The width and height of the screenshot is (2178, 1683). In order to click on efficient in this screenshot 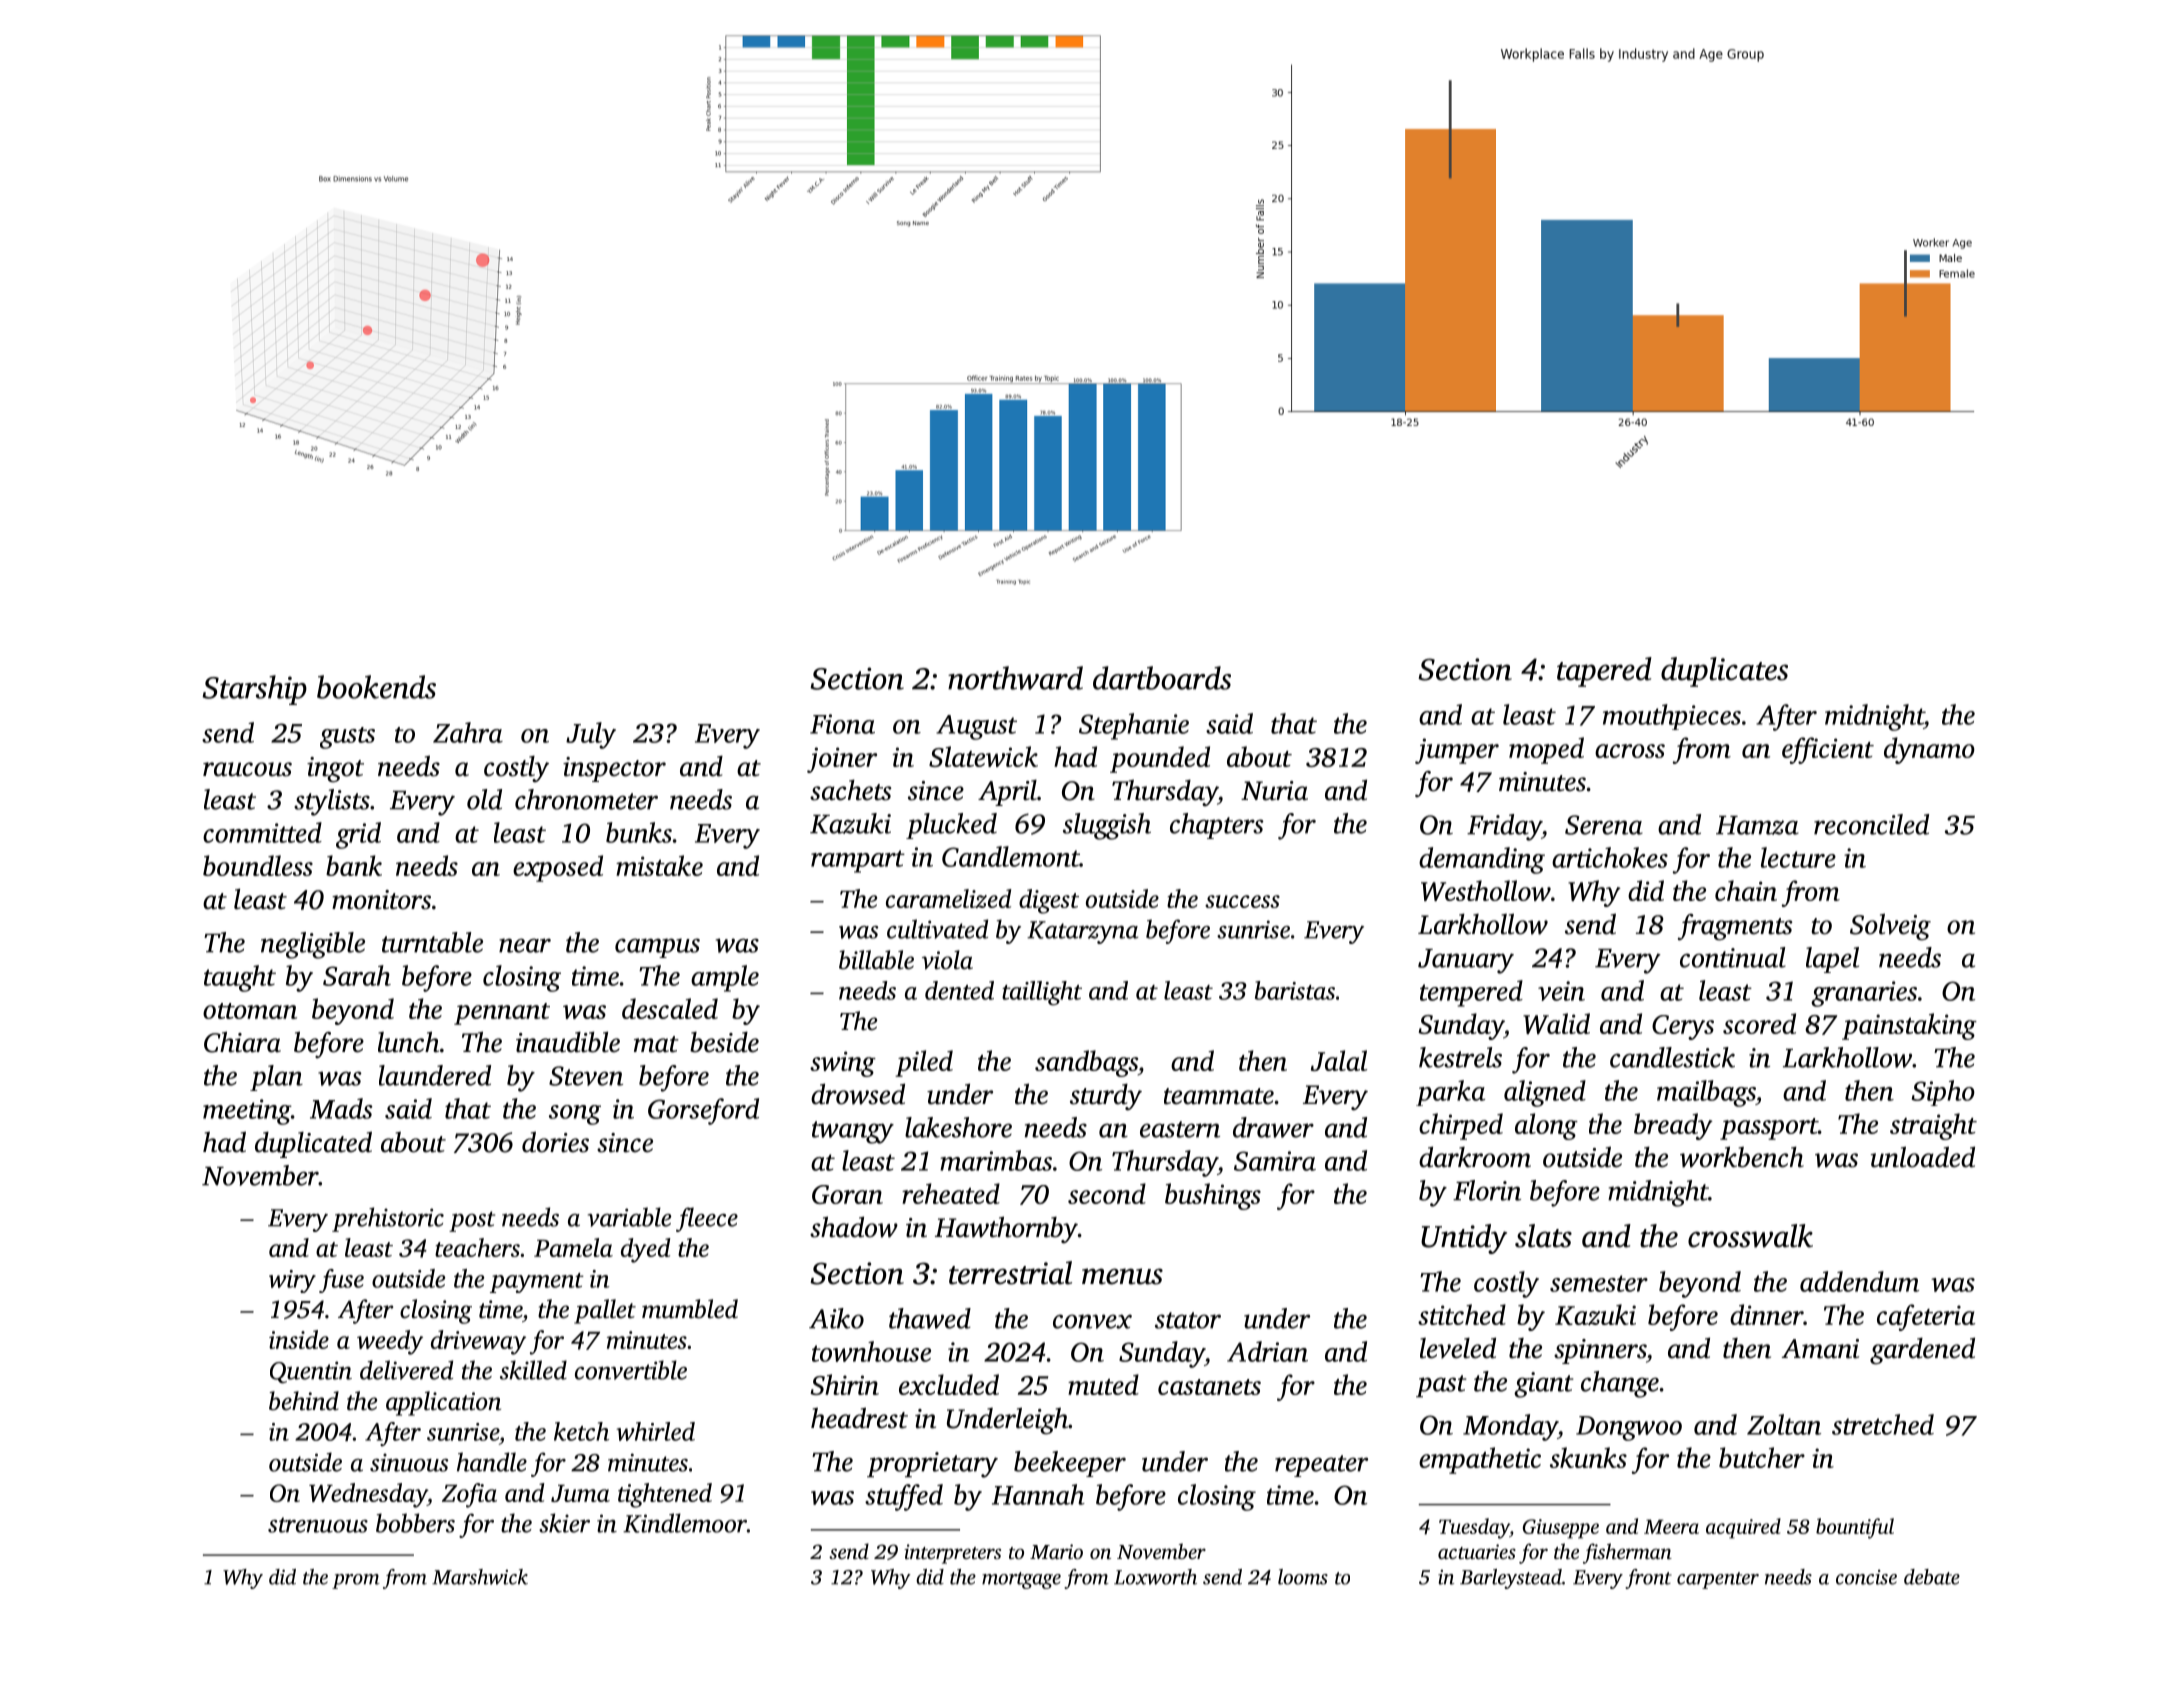, I will do `click(1828, 750)`.
